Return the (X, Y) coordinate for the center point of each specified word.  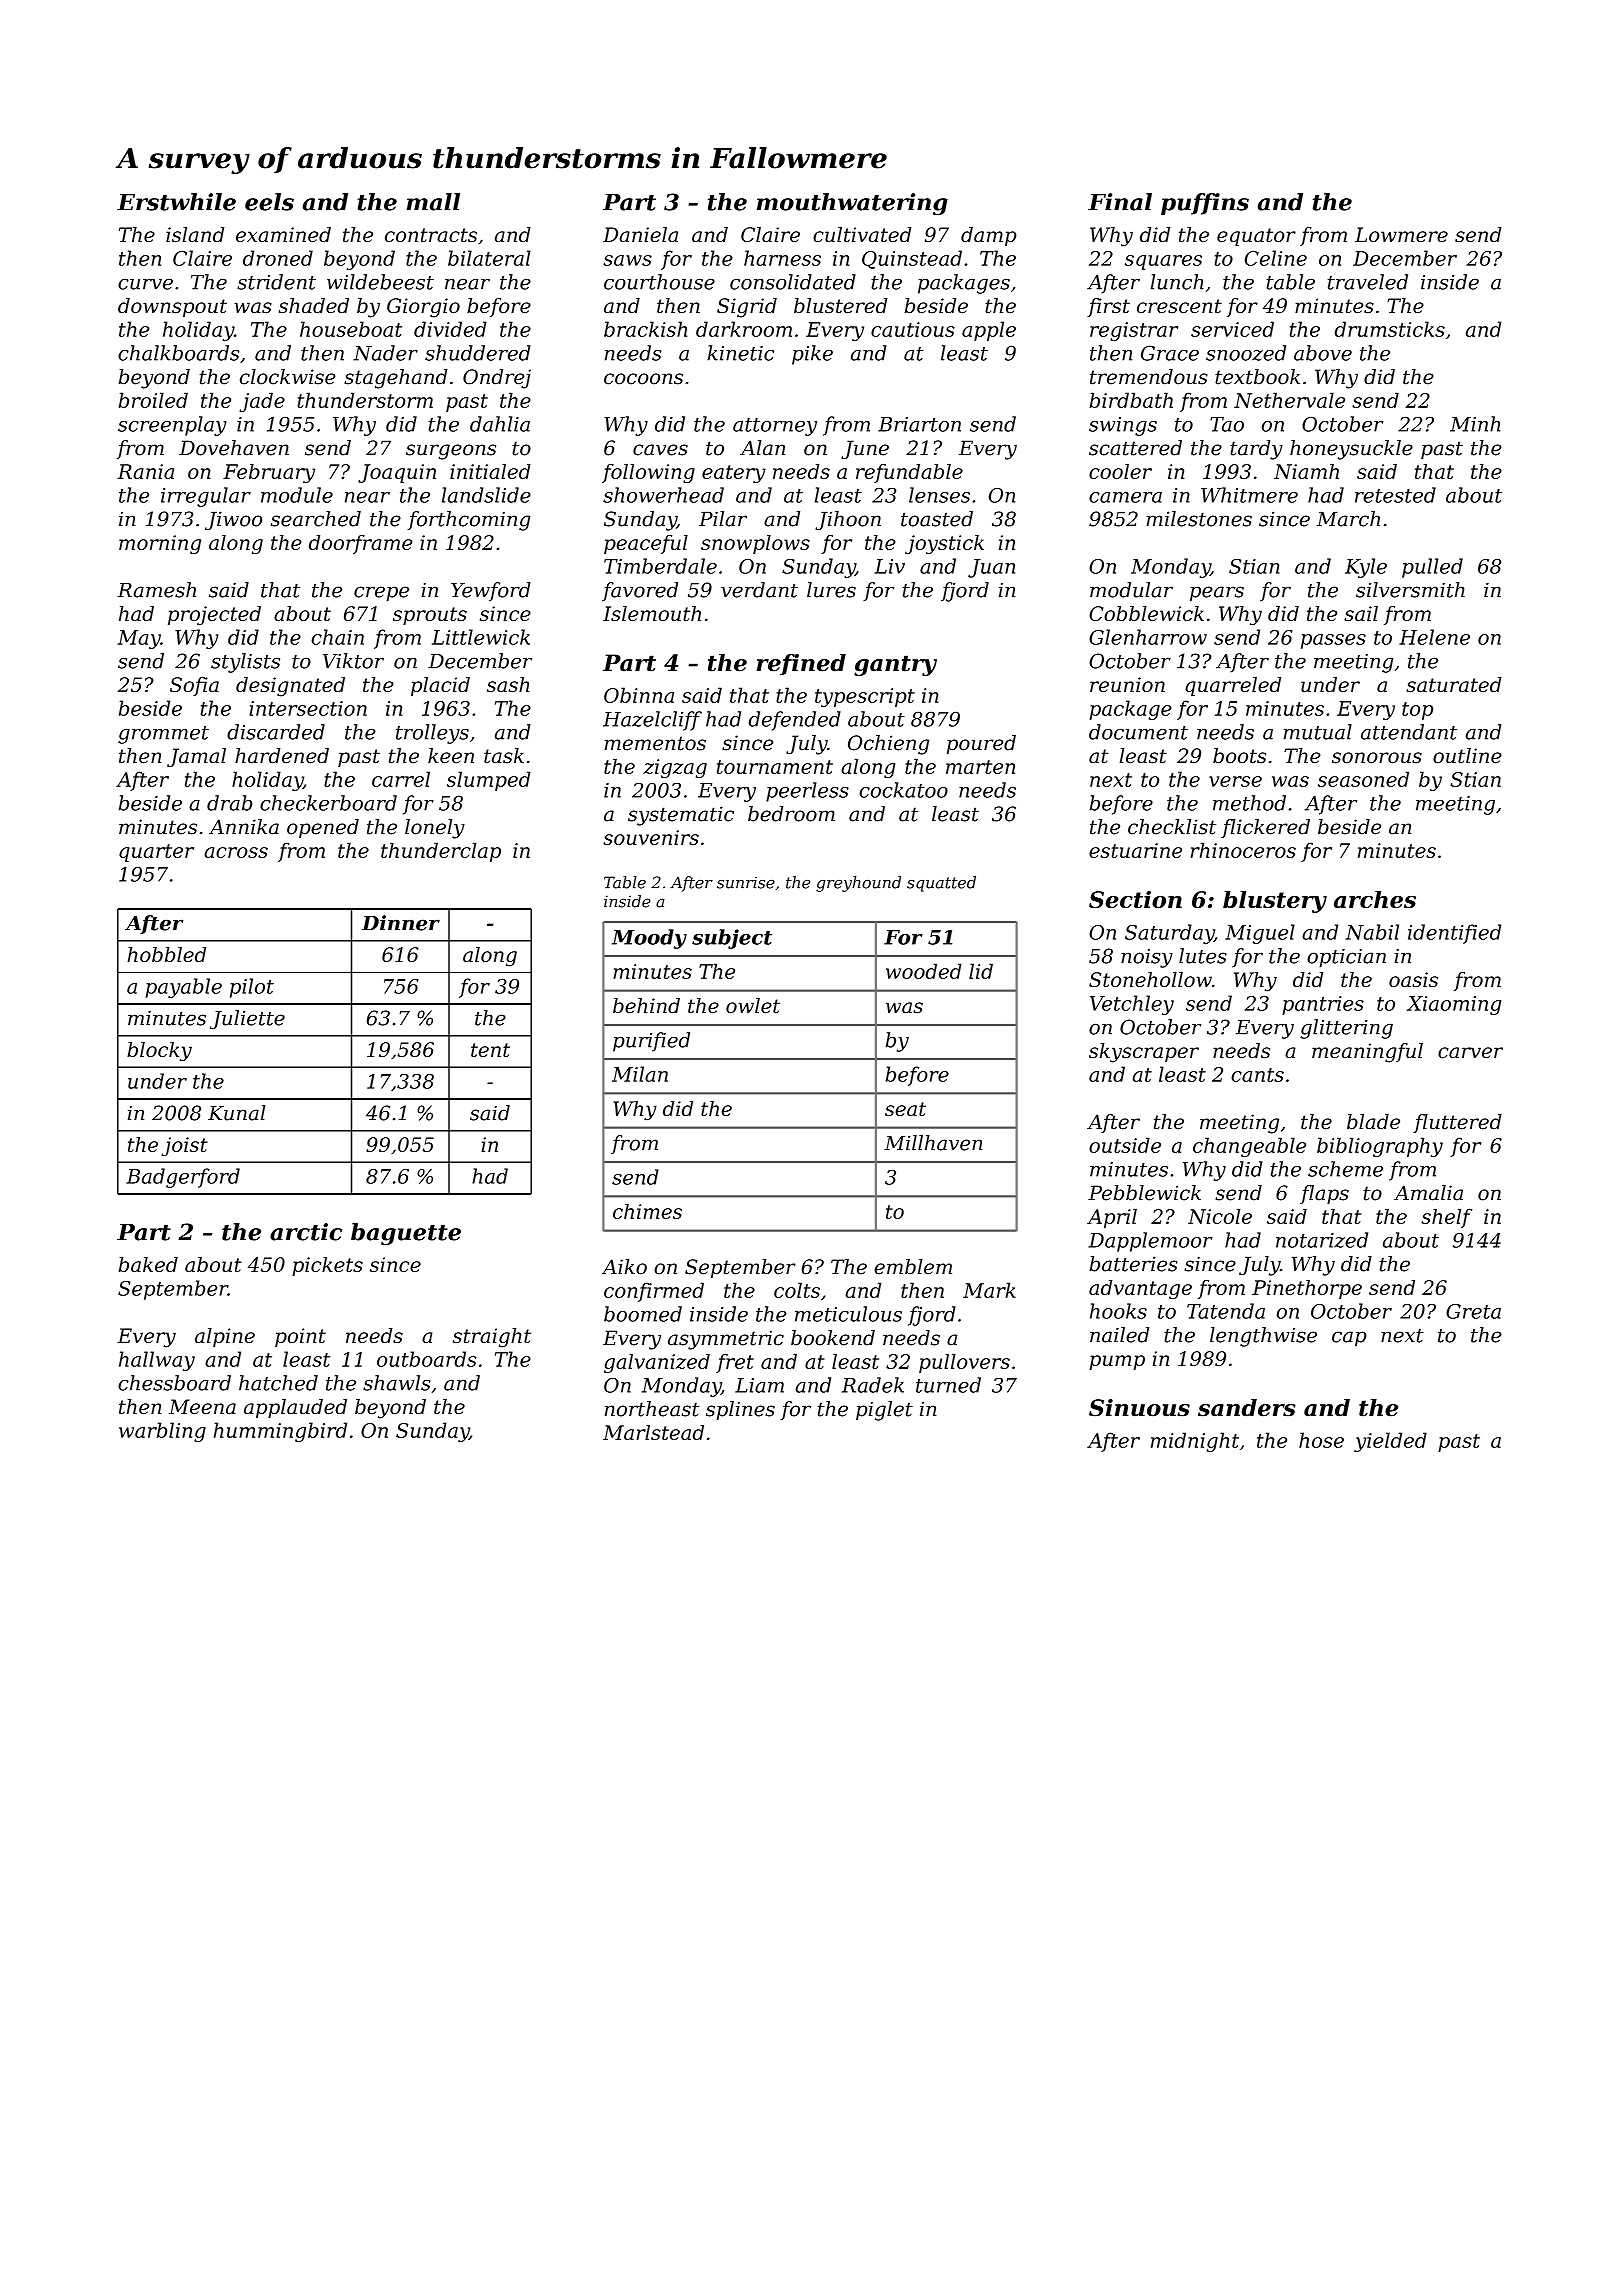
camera (1125, 497)
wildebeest (380, 282)
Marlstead (653, 1432)
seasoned (1363, 779)
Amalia (1428, 1193)
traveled (1368, 282)
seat (905, 1109)
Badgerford (183, 1178)
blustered (841, 306)
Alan (762, 448)
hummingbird (280, 1432)
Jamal (196, 757)
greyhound (858, 884)
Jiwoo (233, 520)
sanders (1247, 1408)
